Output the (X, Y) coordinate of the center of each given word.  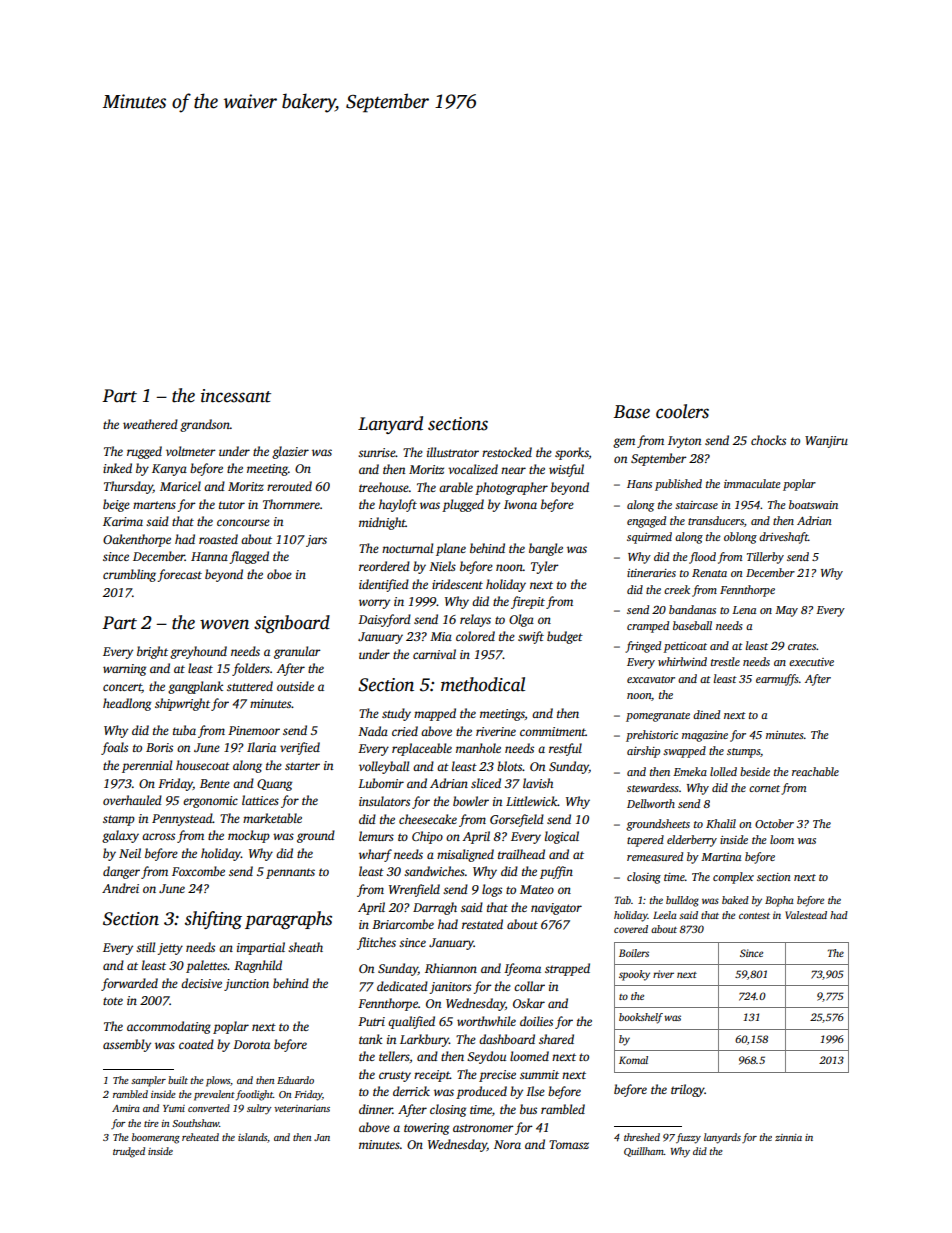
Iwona (520, 504)
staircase (696, 505)
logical (562, 837)
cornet (764, 788)
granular (297, 652)
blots (509, 766)
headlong (127, 704)
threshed (642, 1137)
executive (811, 662)
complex (733, 878)
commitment (553, 731)
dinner (376, 1109)
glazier (290, 452)
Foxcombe (198, 871)
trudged (129, 1152)
